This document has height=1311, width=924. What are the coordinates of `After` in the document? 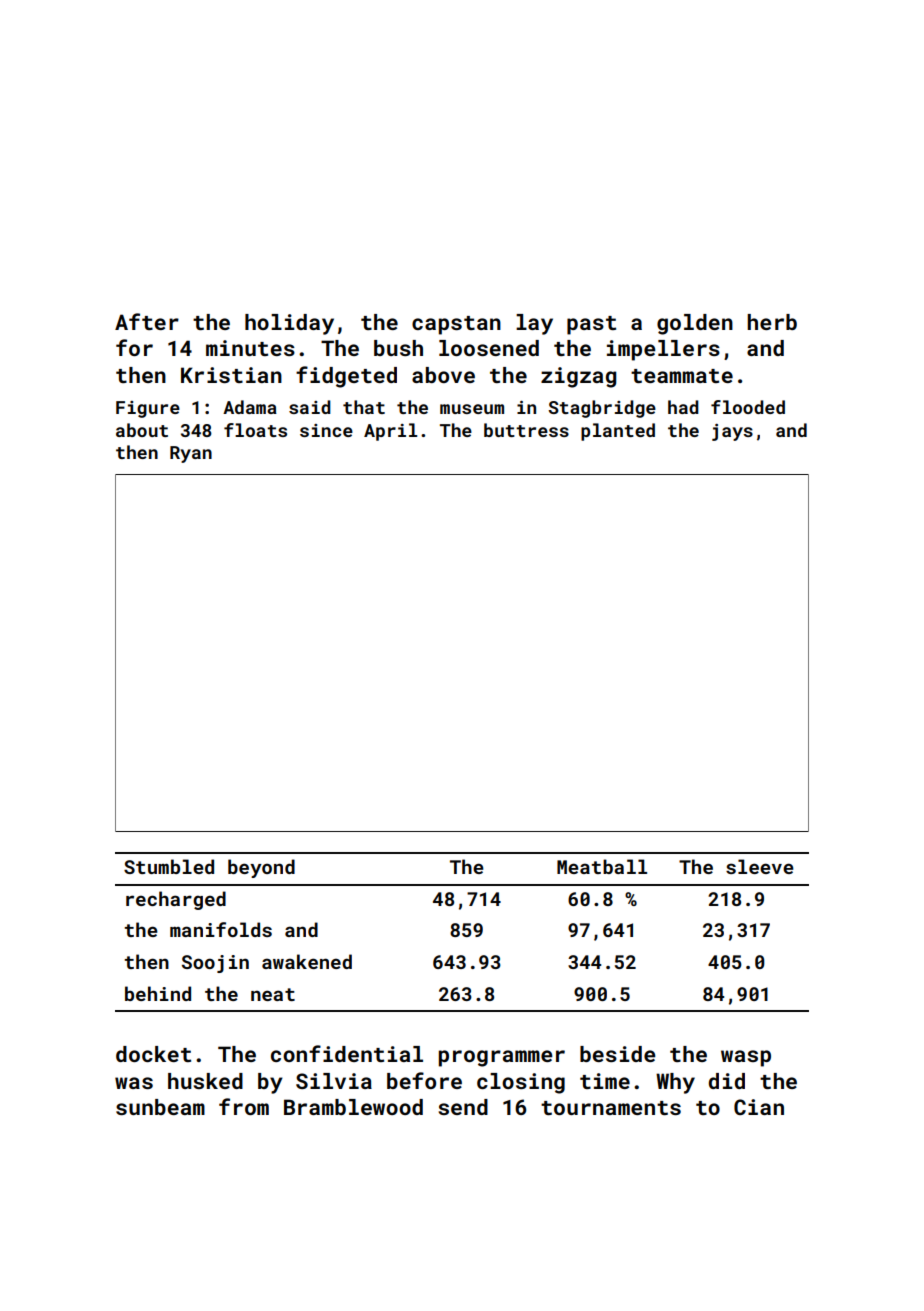 It's located at (147, 321).
